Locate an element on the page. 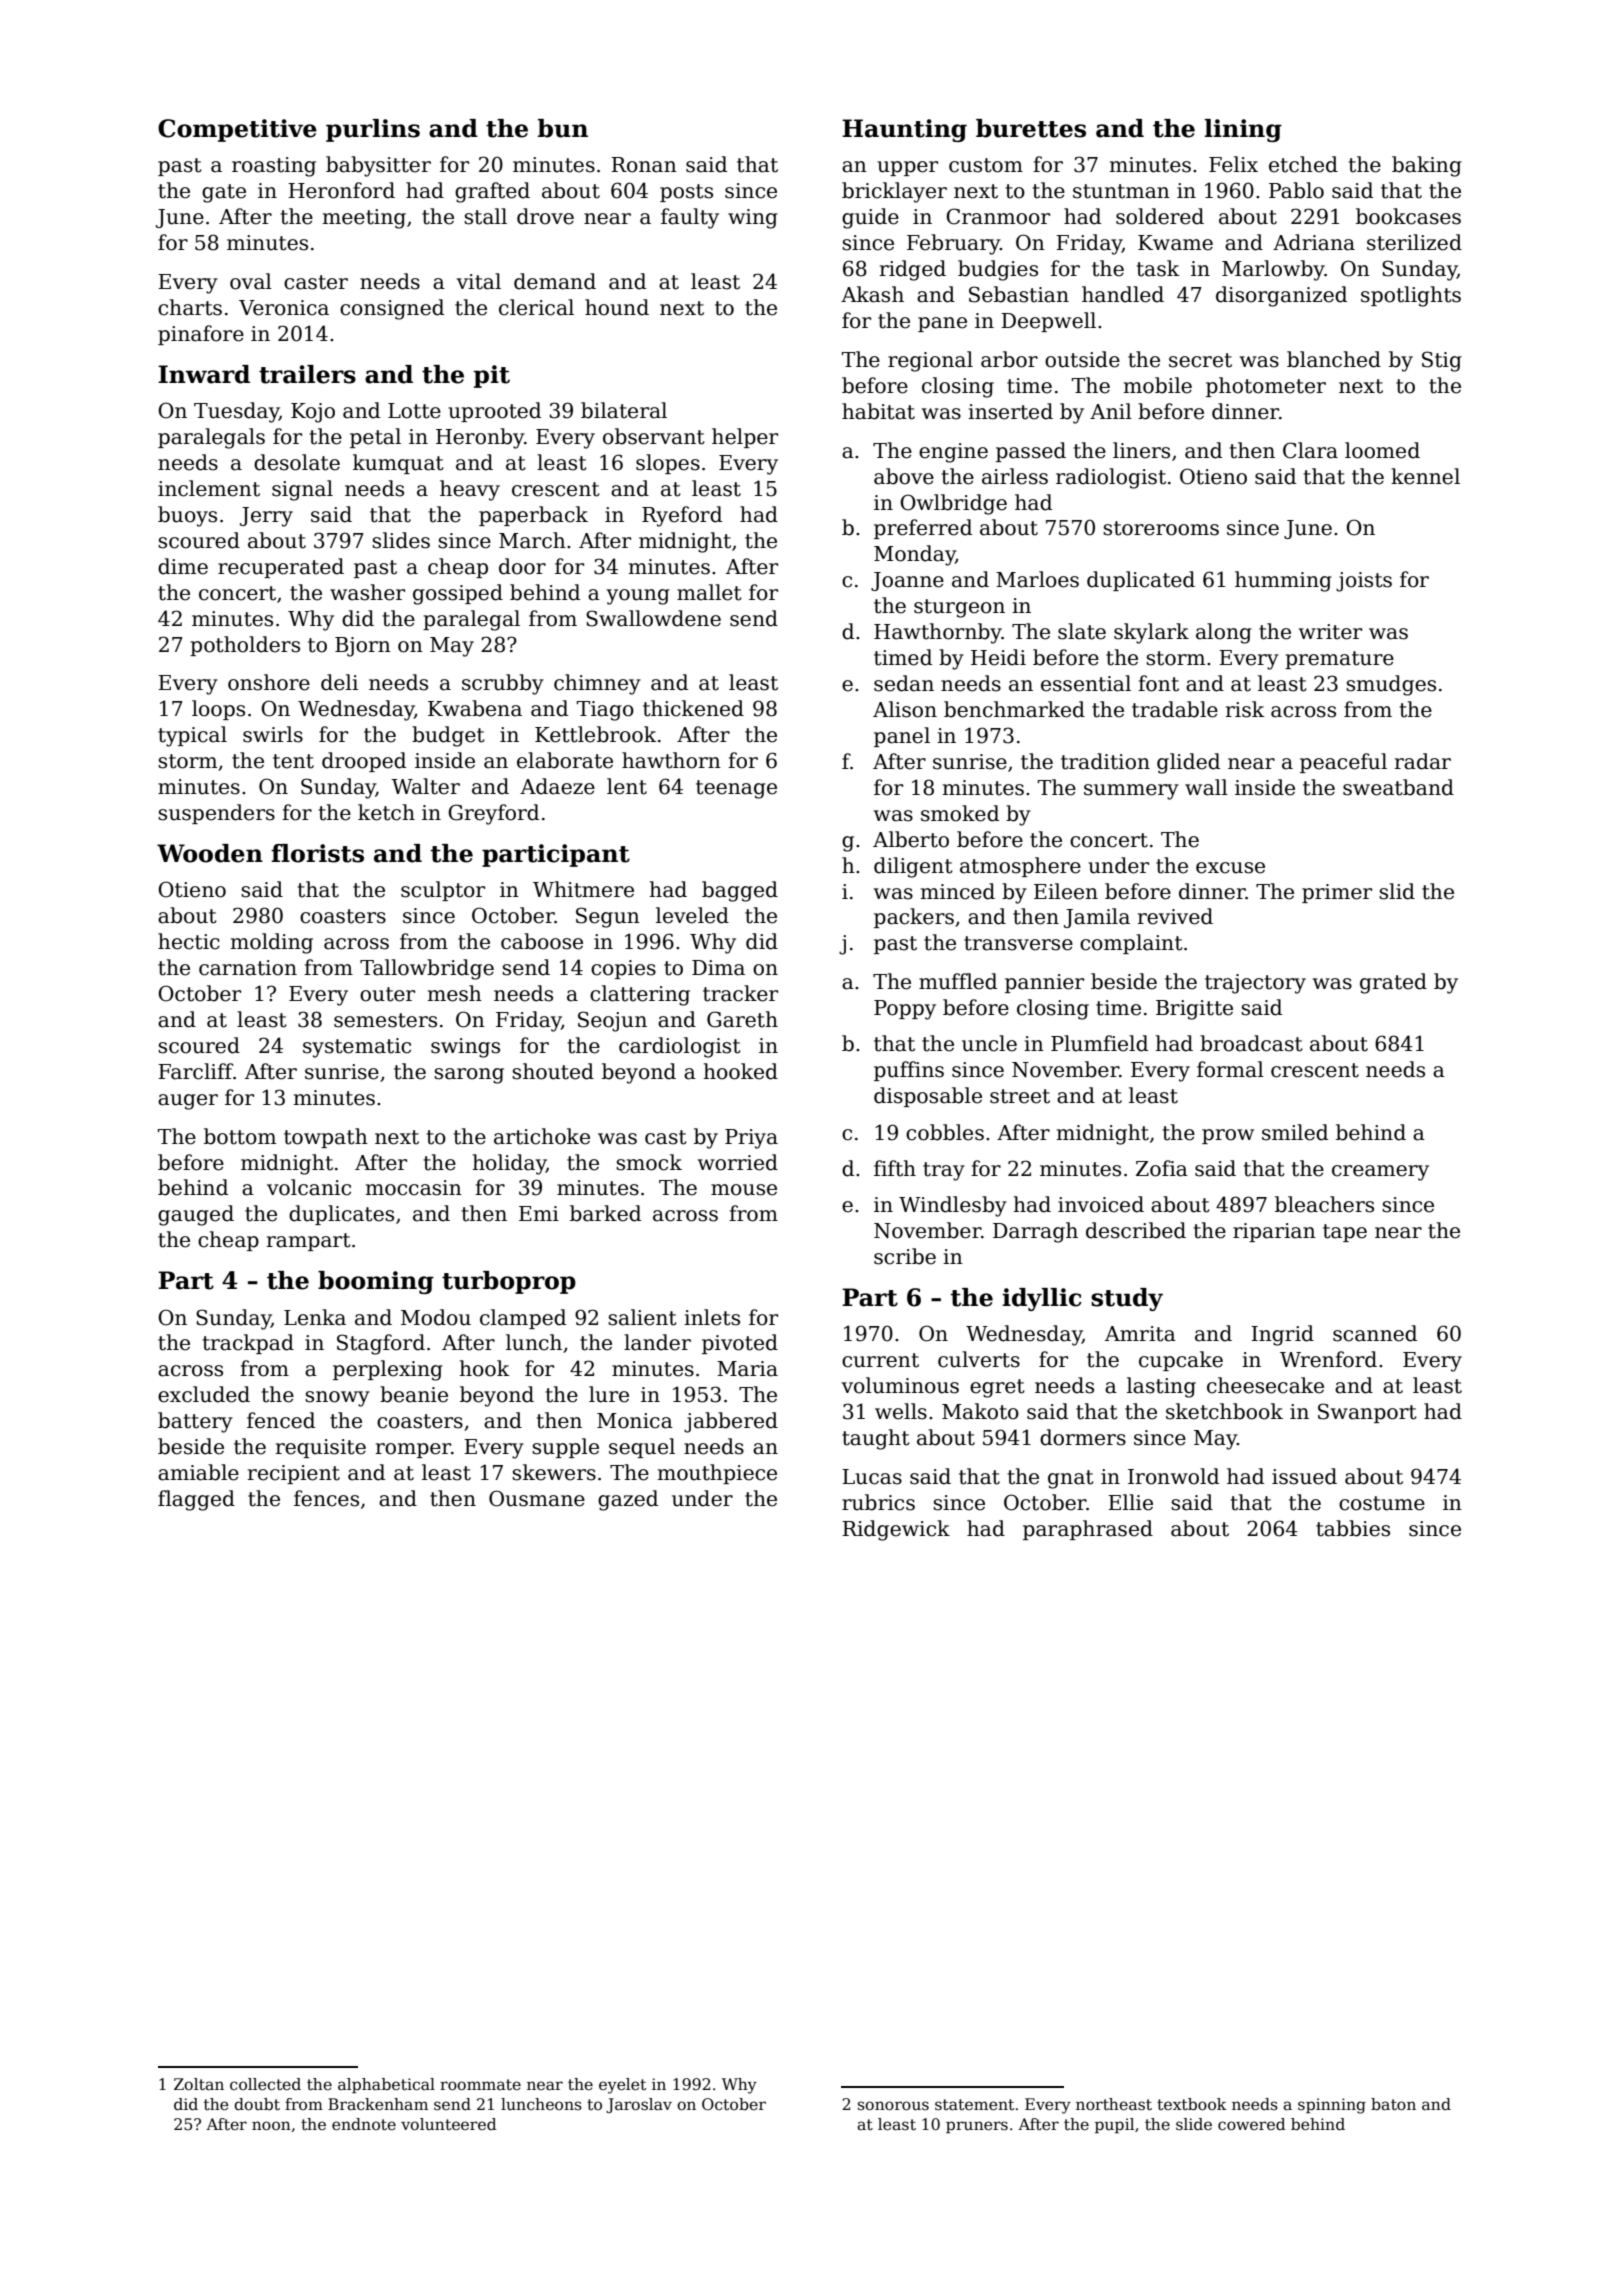  textbook is located at coordinates (1192, 2104).
